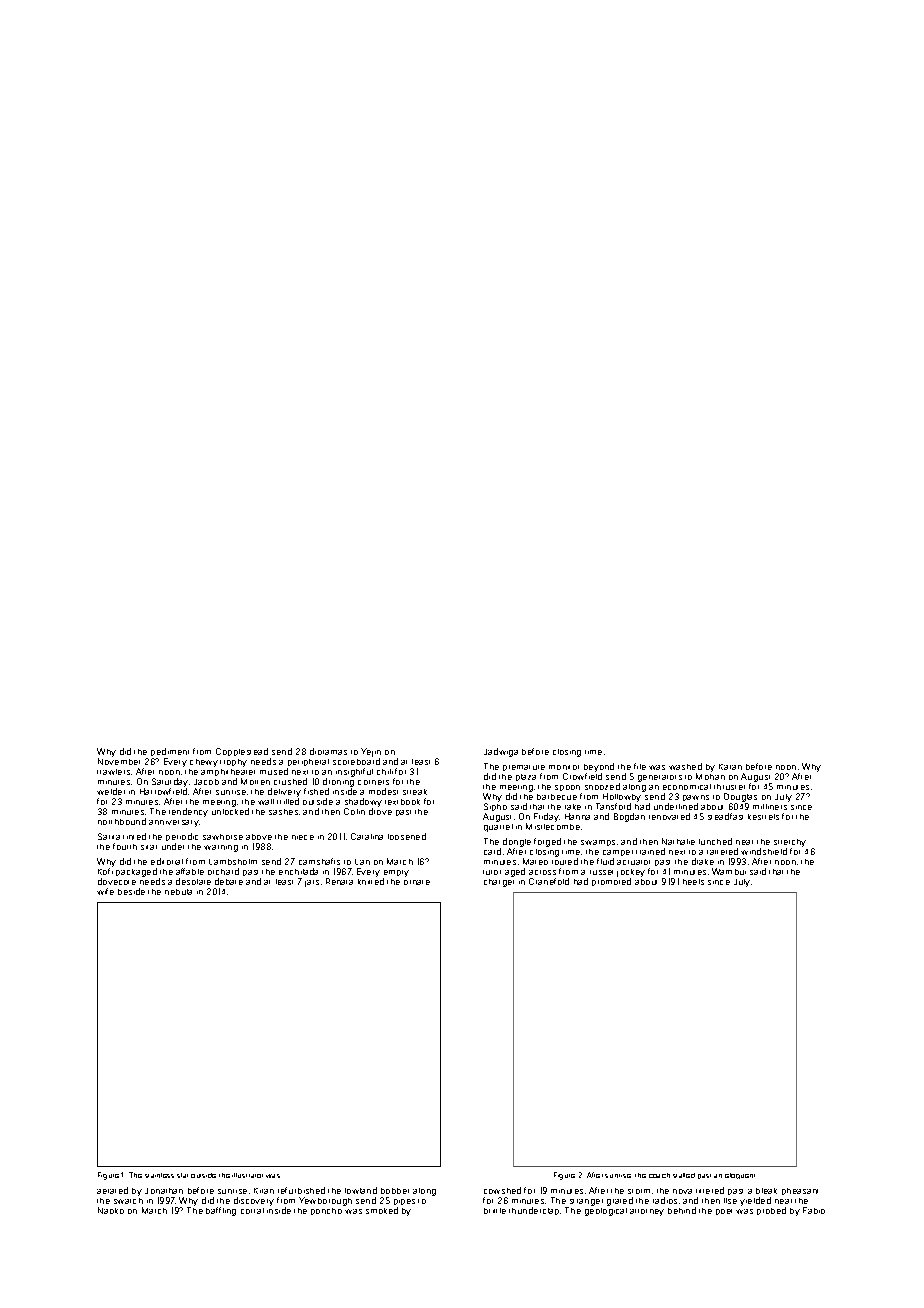  Describe the element at coordinates (659, 1175) in the document. I see `coach` at that location.
